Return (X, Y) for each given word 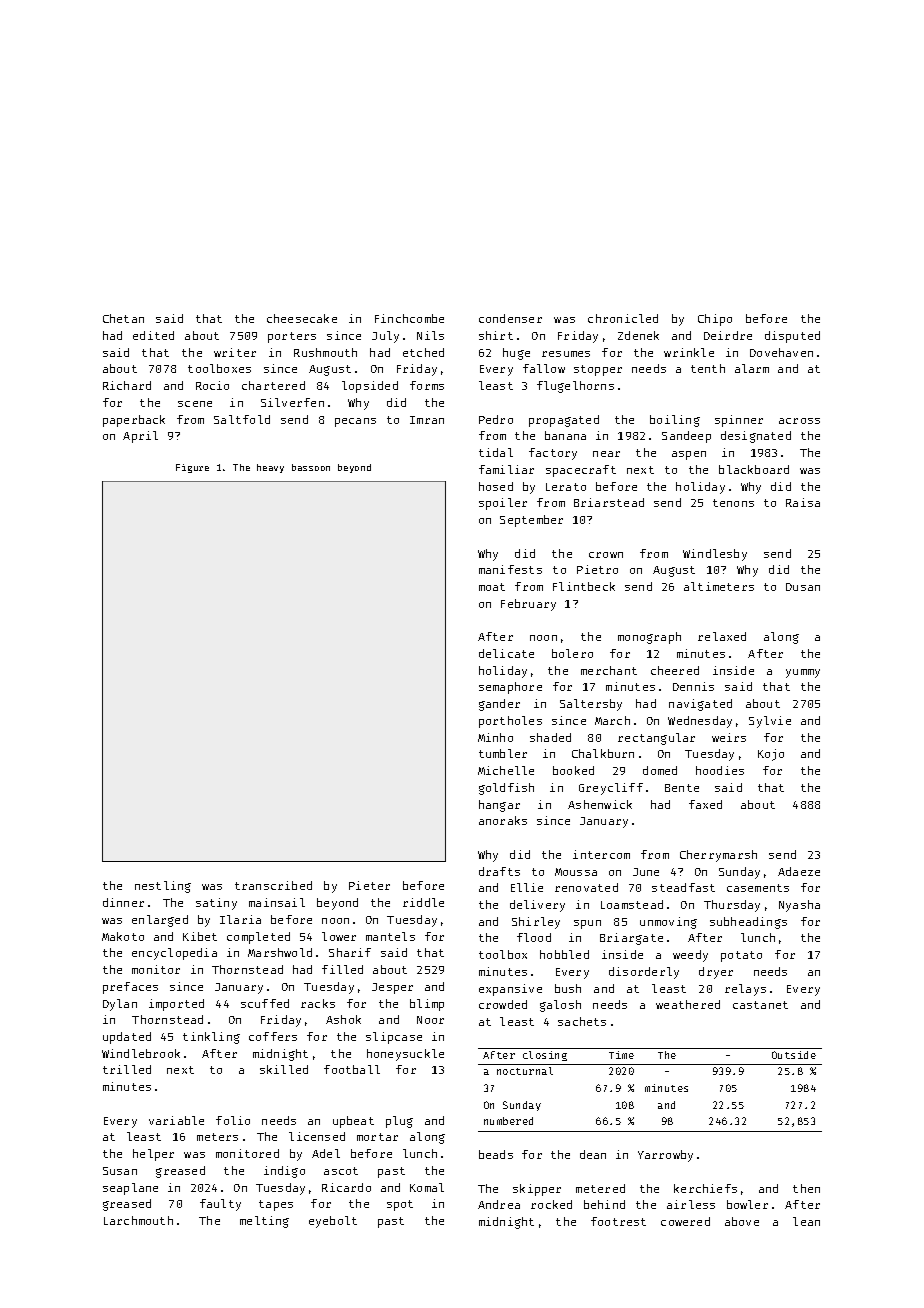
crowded (503, 1004)
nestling (163, 887)
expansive (510, 990)
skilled (284, 1069)
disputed (792, 337)
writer (235, 352)
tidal (496, 452)
